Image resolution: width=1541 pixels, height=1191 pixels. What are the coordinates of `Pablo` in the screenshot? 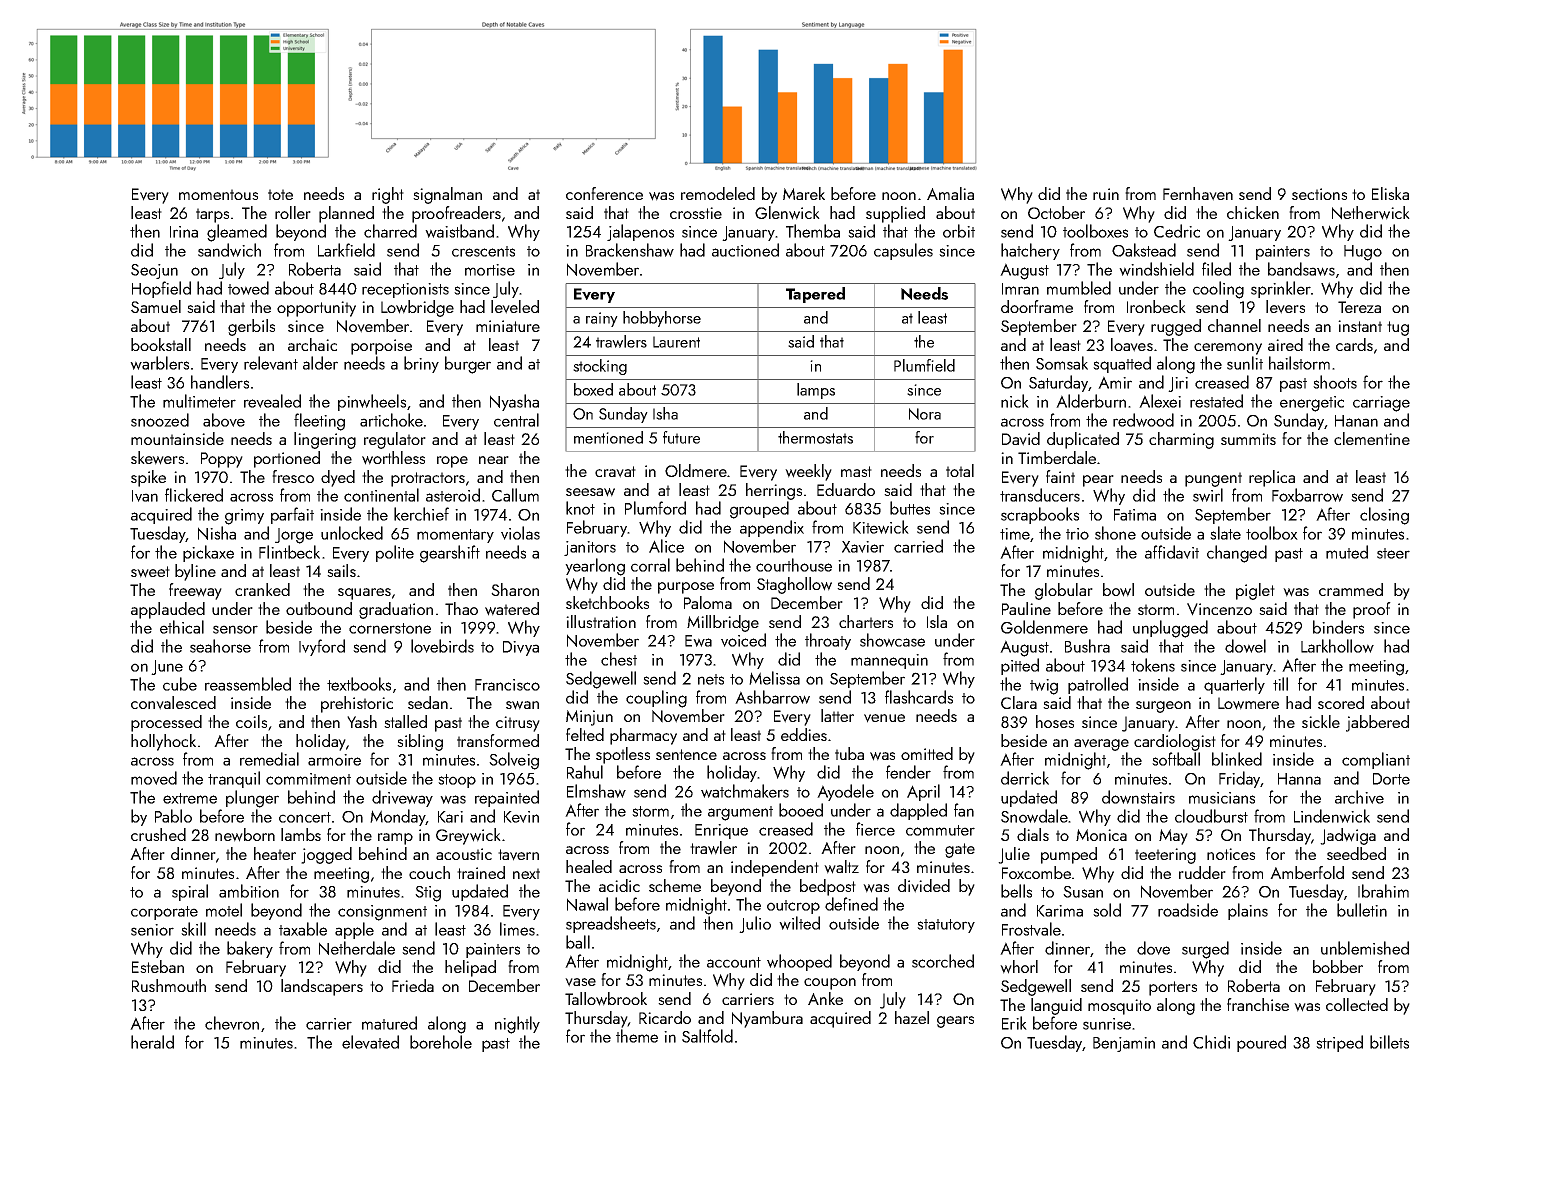 It's located at (173, 816).
